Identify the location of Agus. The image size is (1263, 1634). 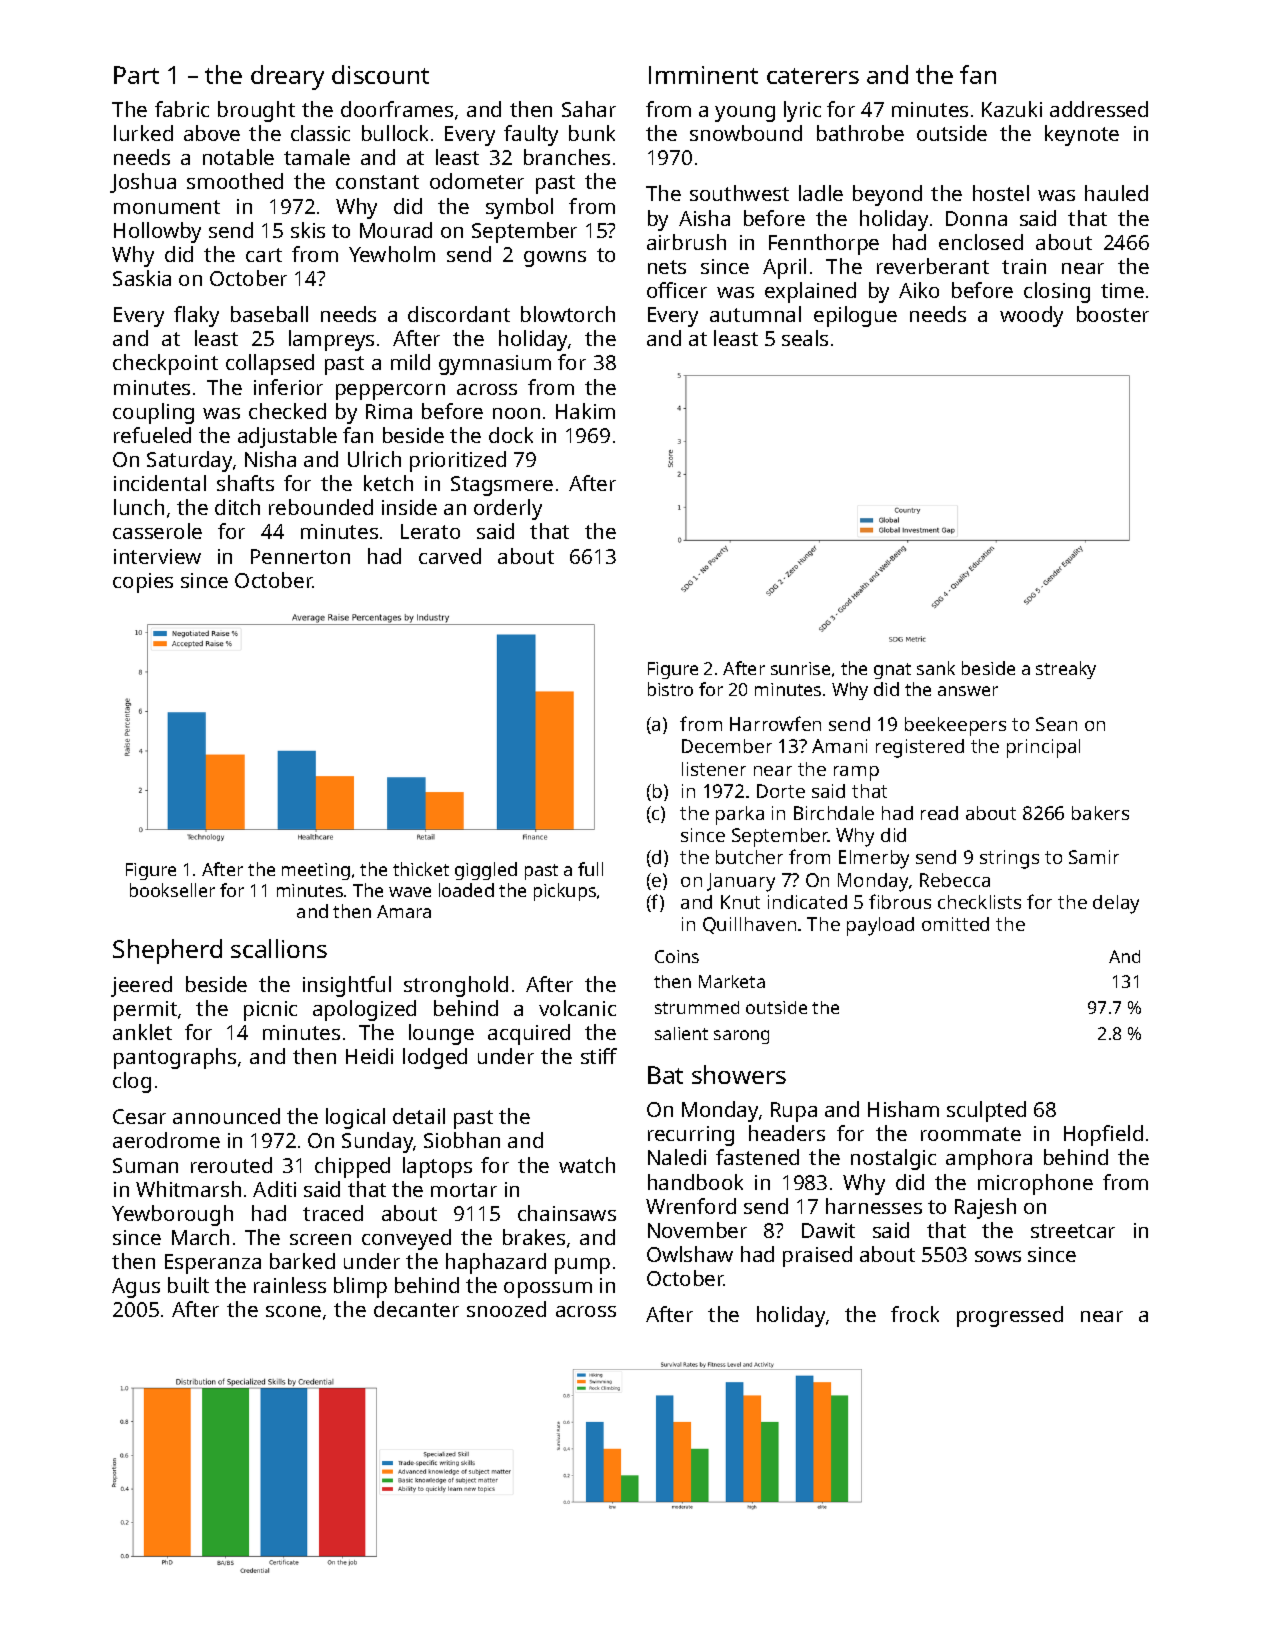
(136, 1288).
